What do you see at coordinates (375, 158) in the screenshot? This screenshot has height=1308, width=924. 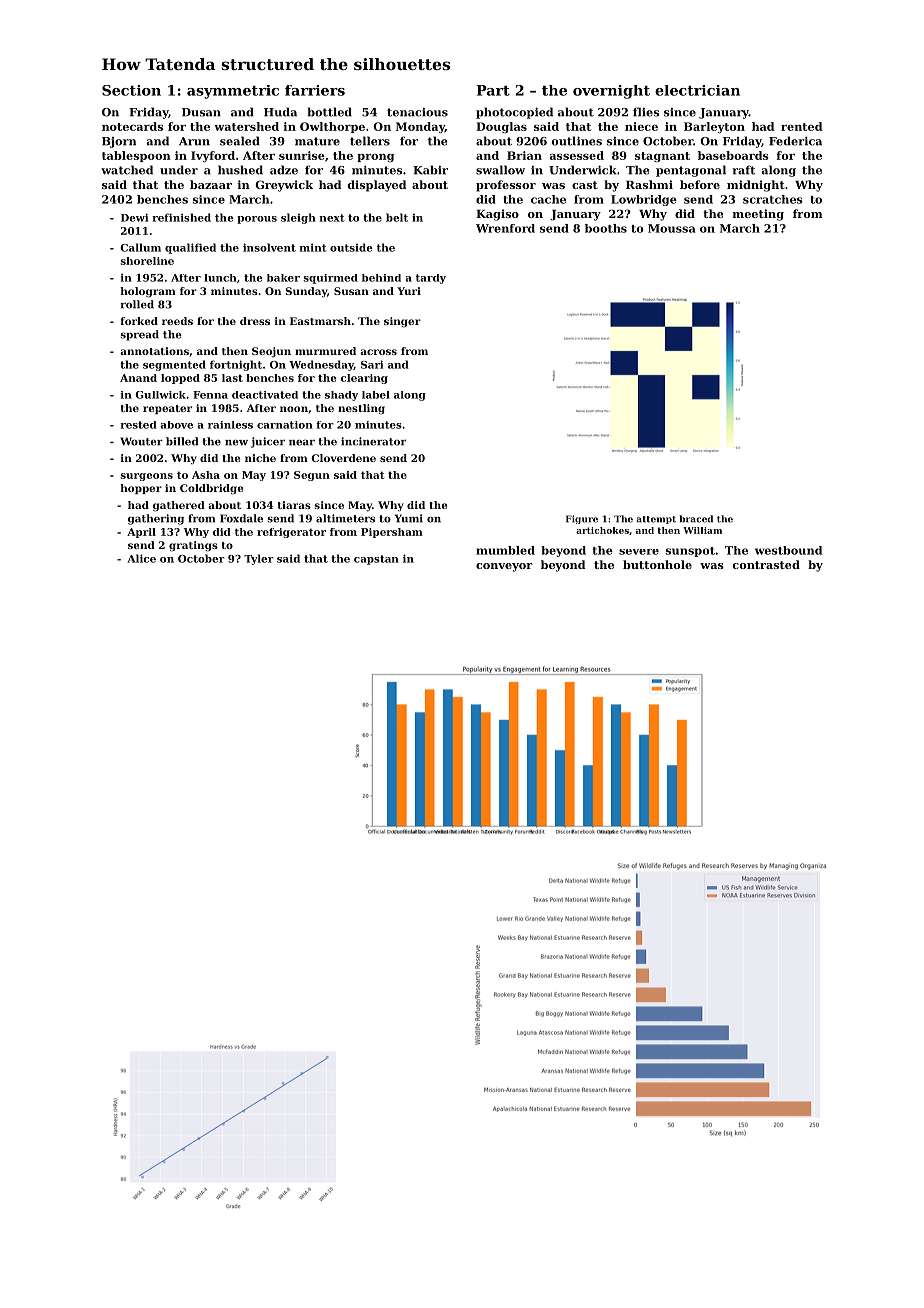 I see `prong` at bounding box center [375, 158].
